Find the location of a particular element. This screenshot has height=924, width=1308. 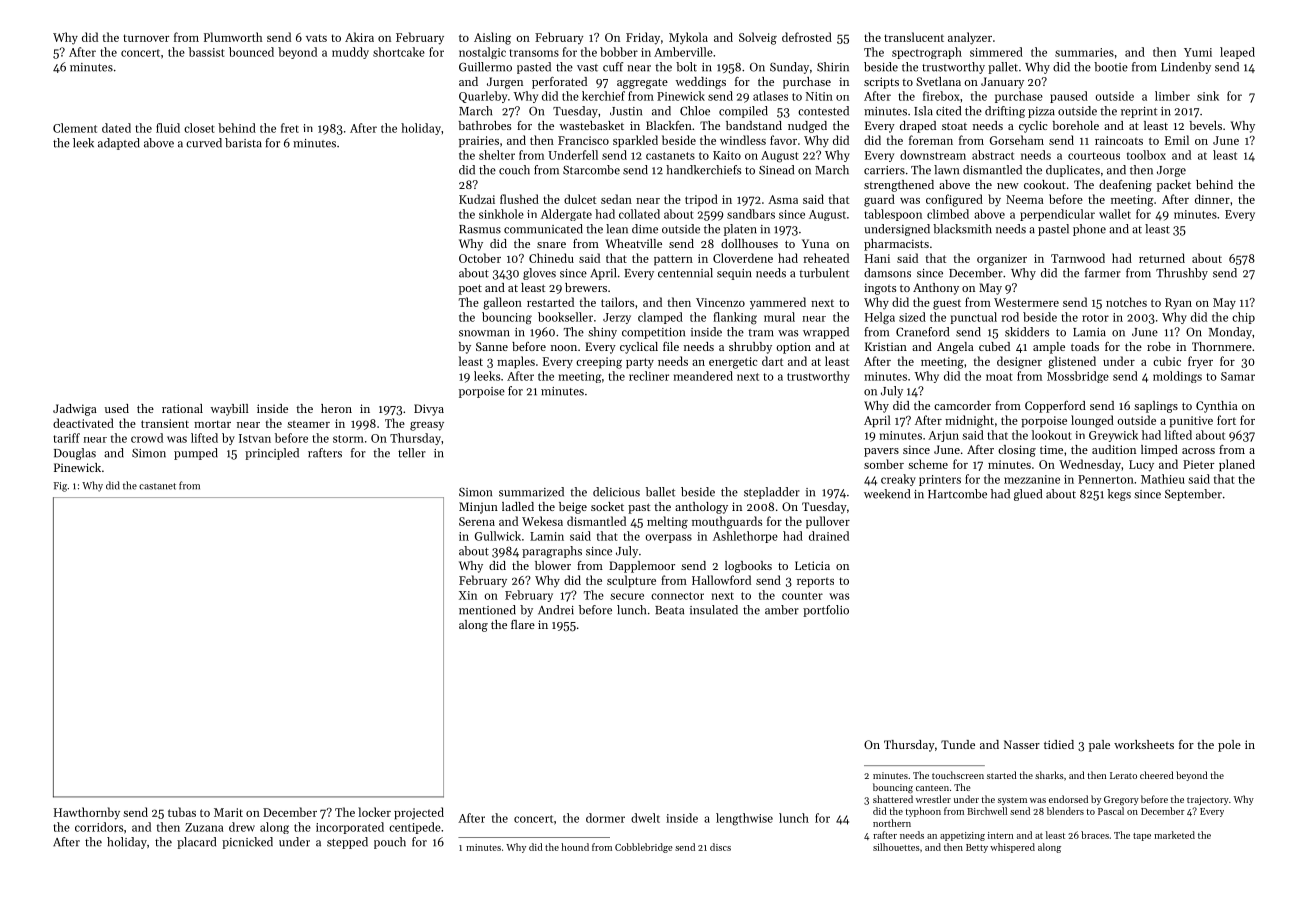

reports is located at coordinates (815, 582).
